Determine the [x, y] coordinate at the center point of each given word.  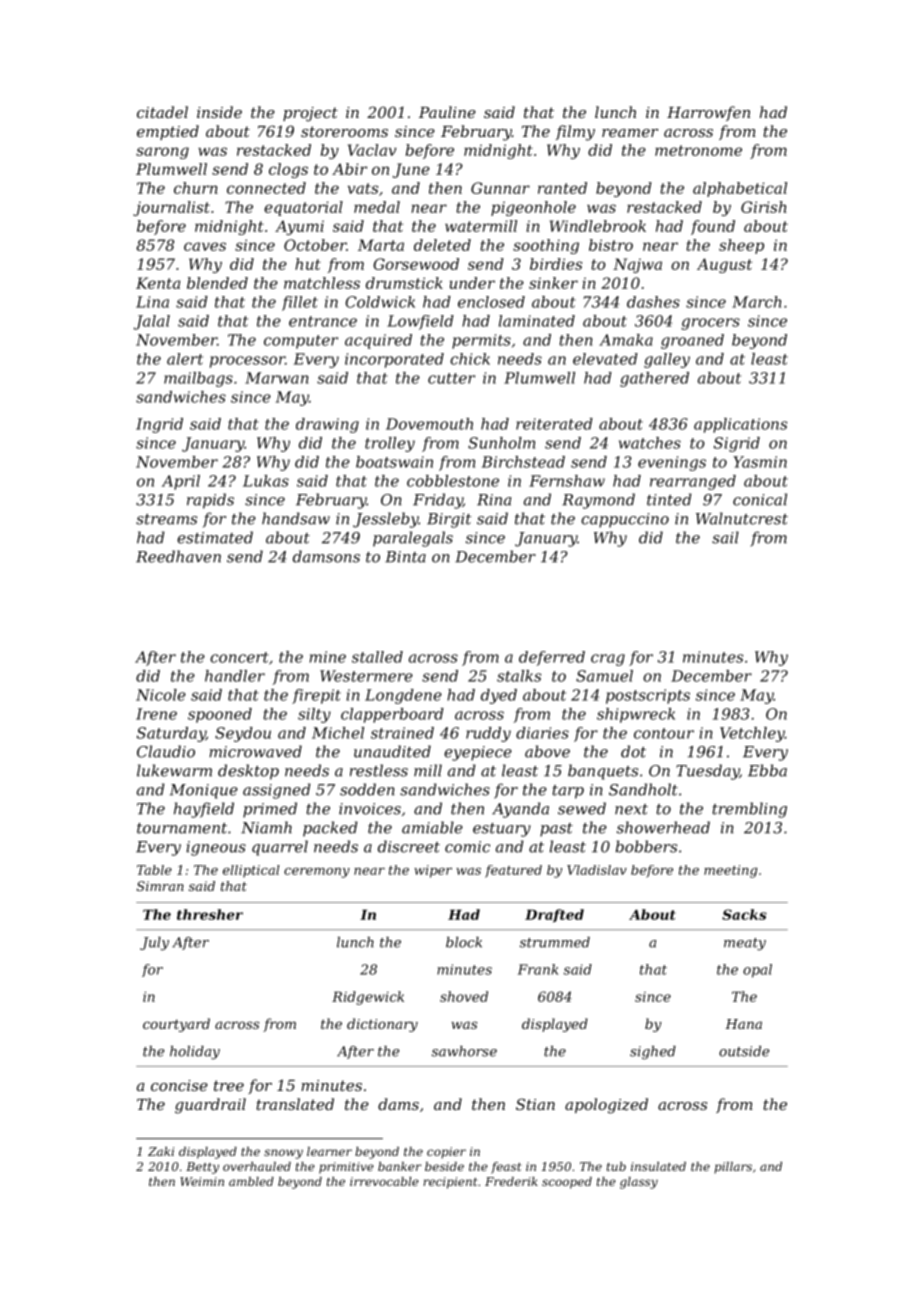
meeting [730, 871]
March [756, 302]
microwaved [255, 751]
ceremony [317, 873]
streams [166, 519]
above [547, 751]
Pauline [447, 112]
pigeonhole [533, 208]
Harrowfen [708, 113]
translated [295, 1104]
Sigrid [737, 444]
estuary [502, 830]
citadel [162, 112]
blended [217, 283]
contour [664, 733]
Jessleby [386, 520]
